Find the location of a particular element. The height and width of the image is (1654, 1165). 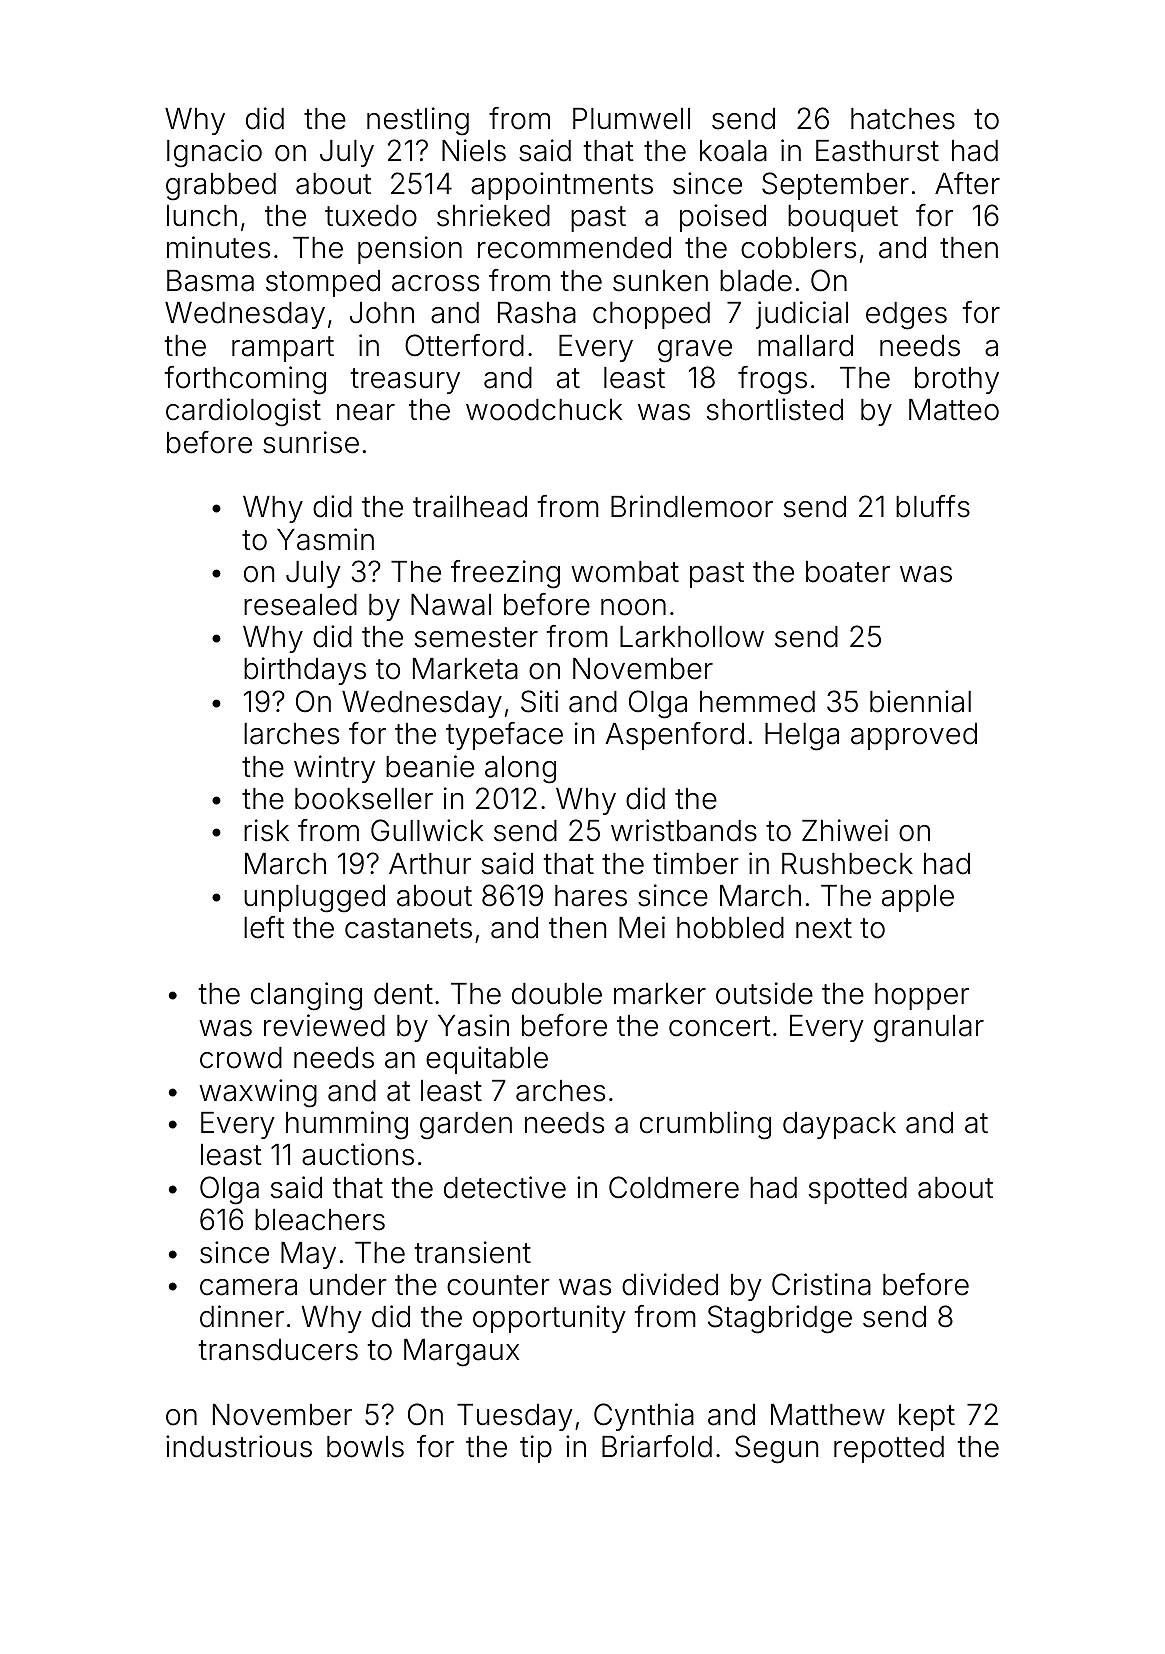

waxwing is located at coordinates (258, 1093).
